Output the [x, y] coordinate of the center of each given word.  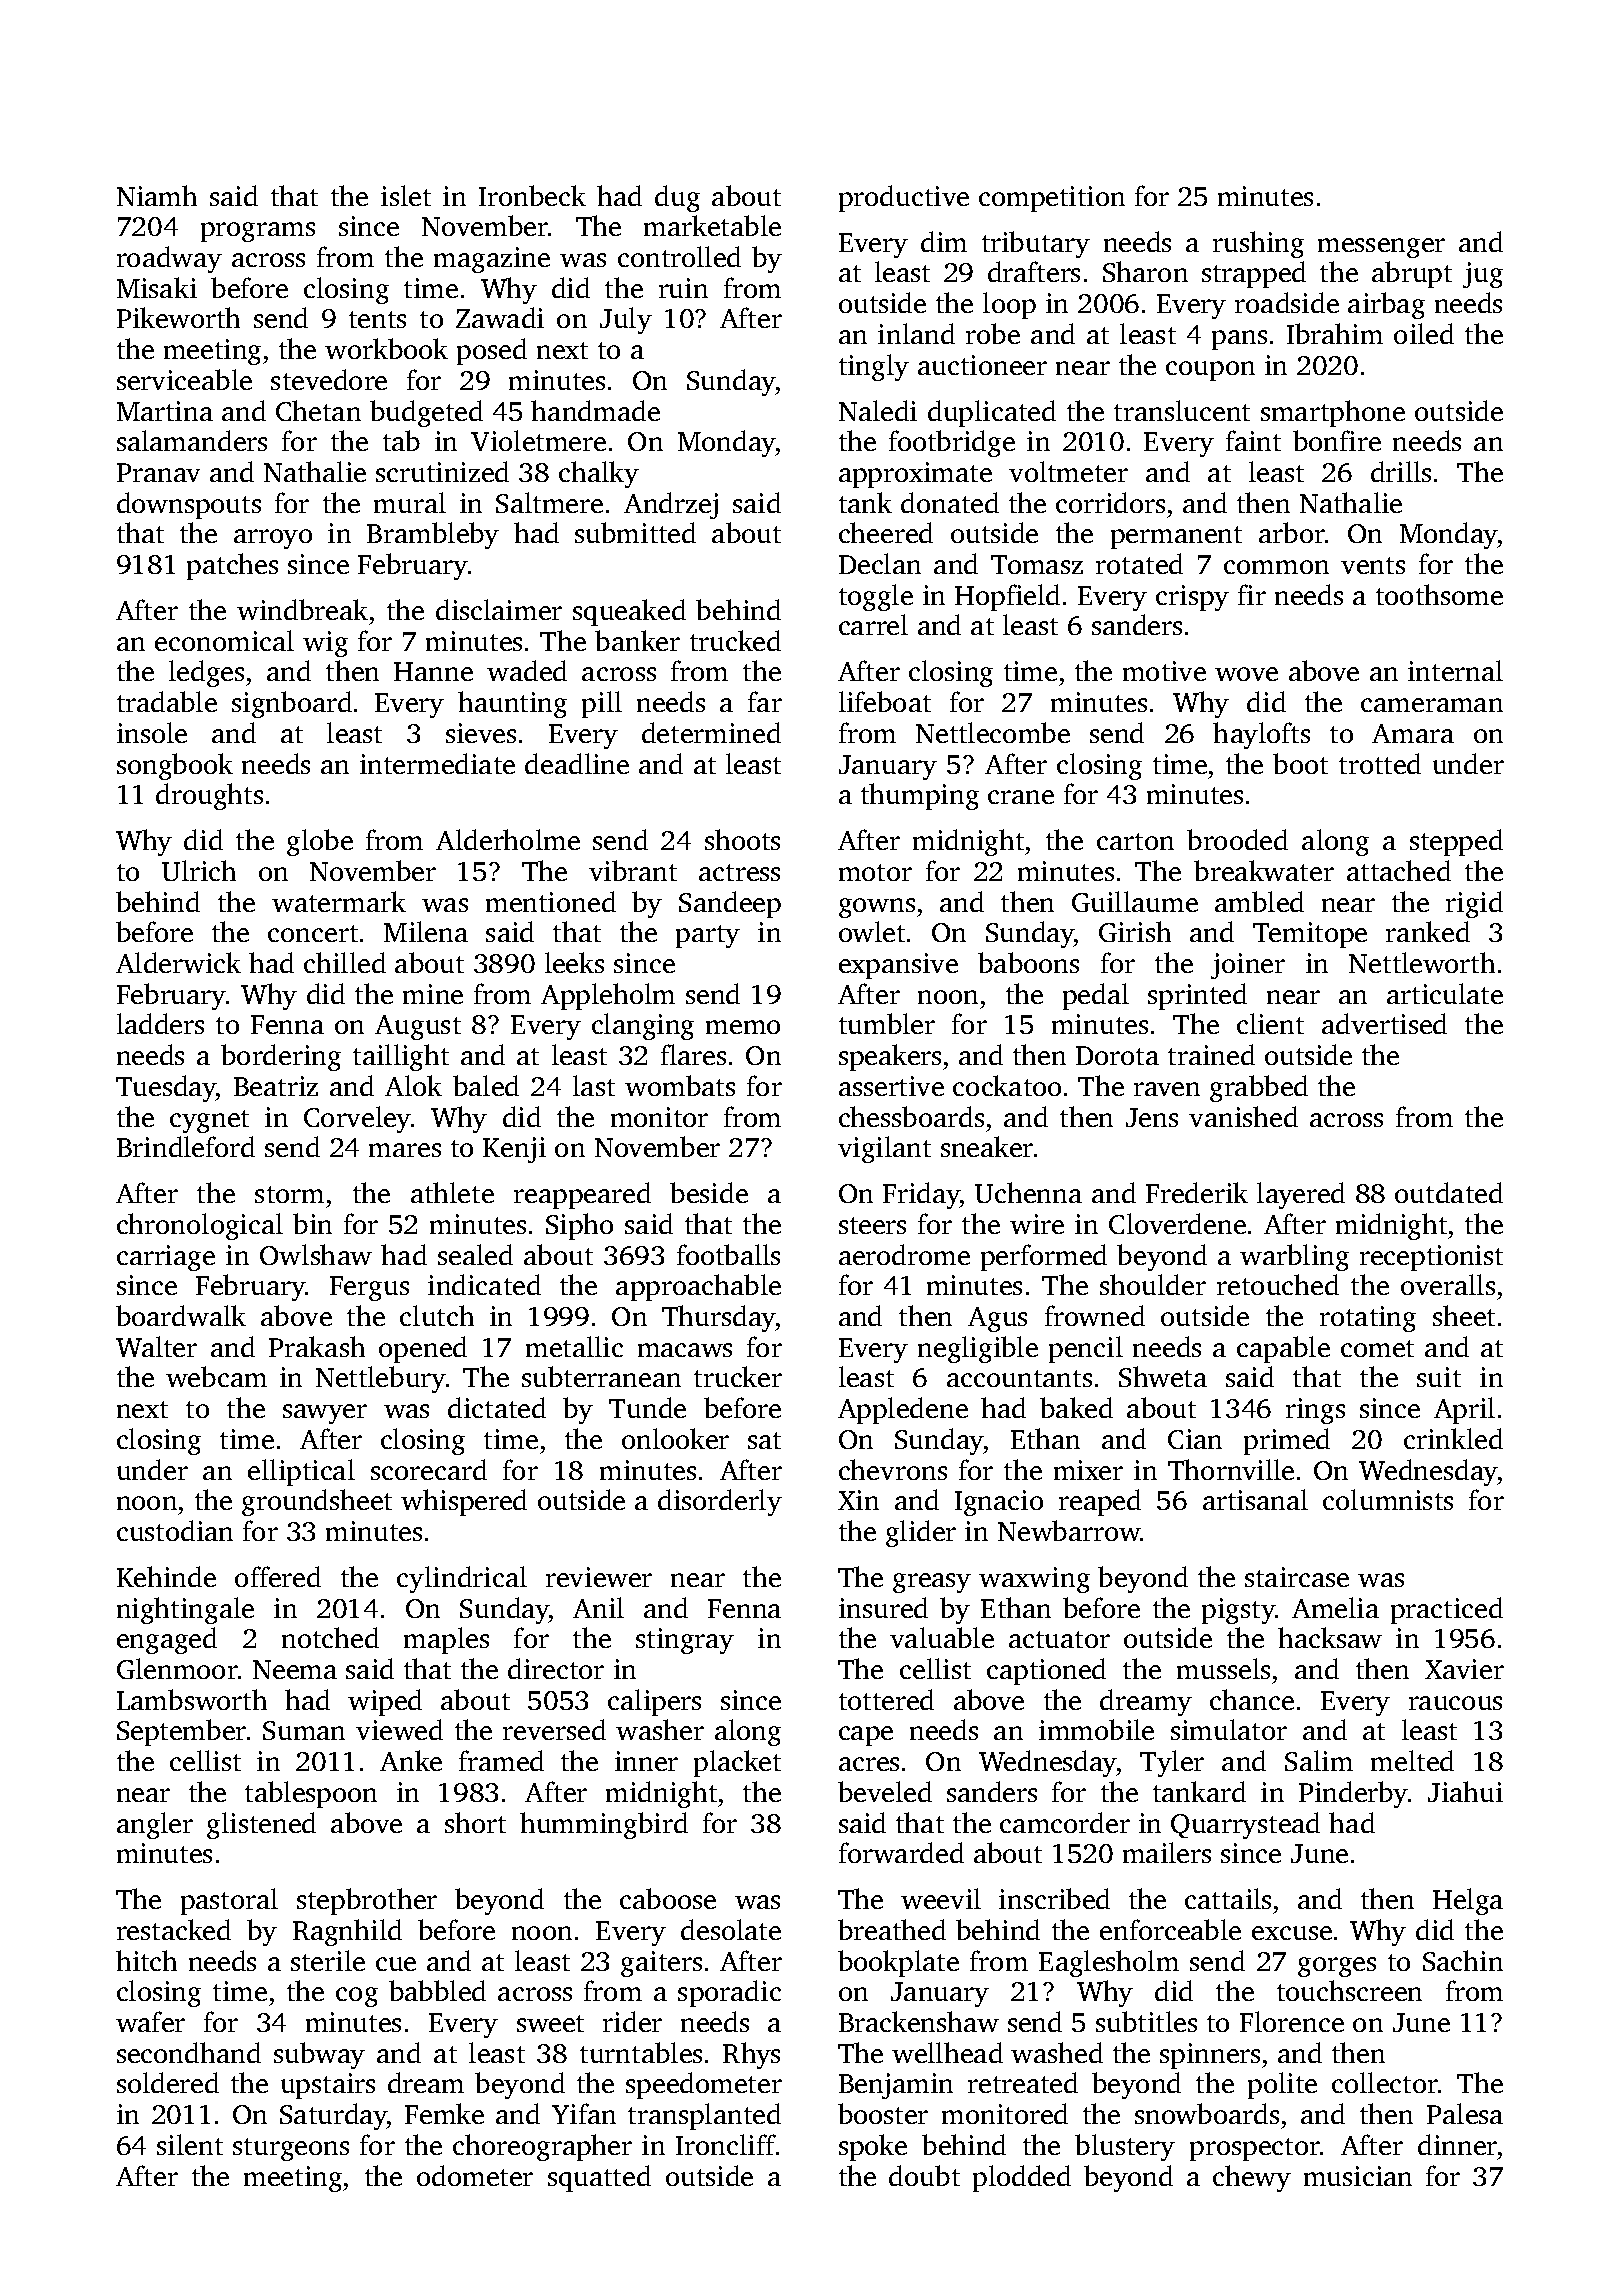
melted [1412, 1760]
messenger [1381, 248]
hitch [146, 1960]
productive [904, 198]
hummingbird [604, 1825]
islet [406, 195]
